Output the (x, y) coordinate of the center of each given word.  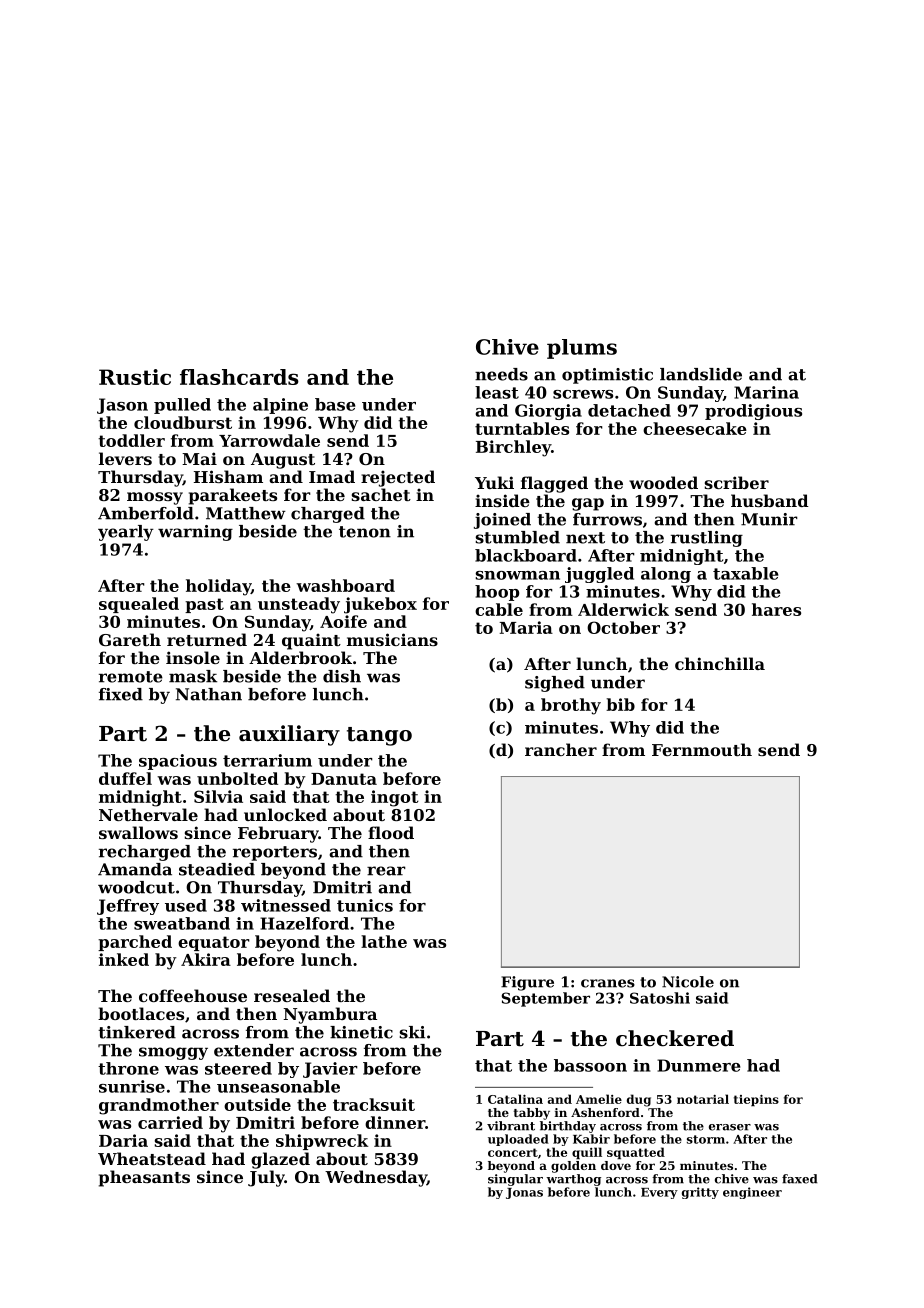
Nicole (688, 982)
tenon (365, 532)
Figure (527, 983)
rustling (707, 539)
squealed (139, 605)
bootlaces (141, 1013)
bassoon (590, 1065)
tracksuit (374, 1104)
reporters (275, 853)
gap (588, 504)
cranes (608, 983)
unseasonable (278, 1086)
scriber (737, 482)
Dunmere (698, 1065)
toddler (131, 440)
